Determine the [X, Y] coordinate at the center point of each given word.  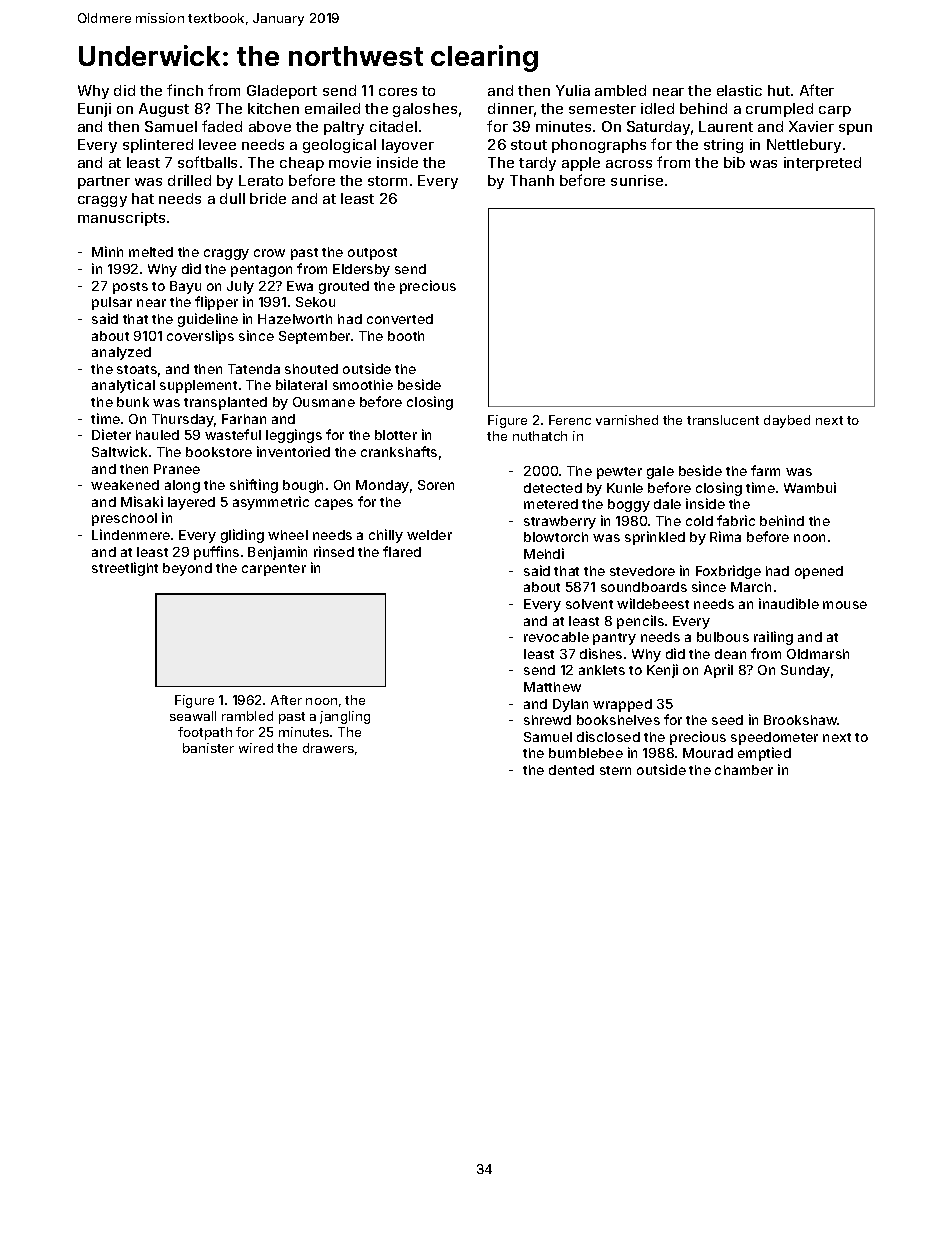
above [270, 126]
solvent [589, 604]
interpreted [822, 164]
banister [208, 748]
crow [269, 253]
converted [400, 319]
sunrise [637, 180]
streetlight [125, 569]
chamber [744, 770]
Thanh [532, 180]
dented [571, 770]
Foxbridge [728, 572]
